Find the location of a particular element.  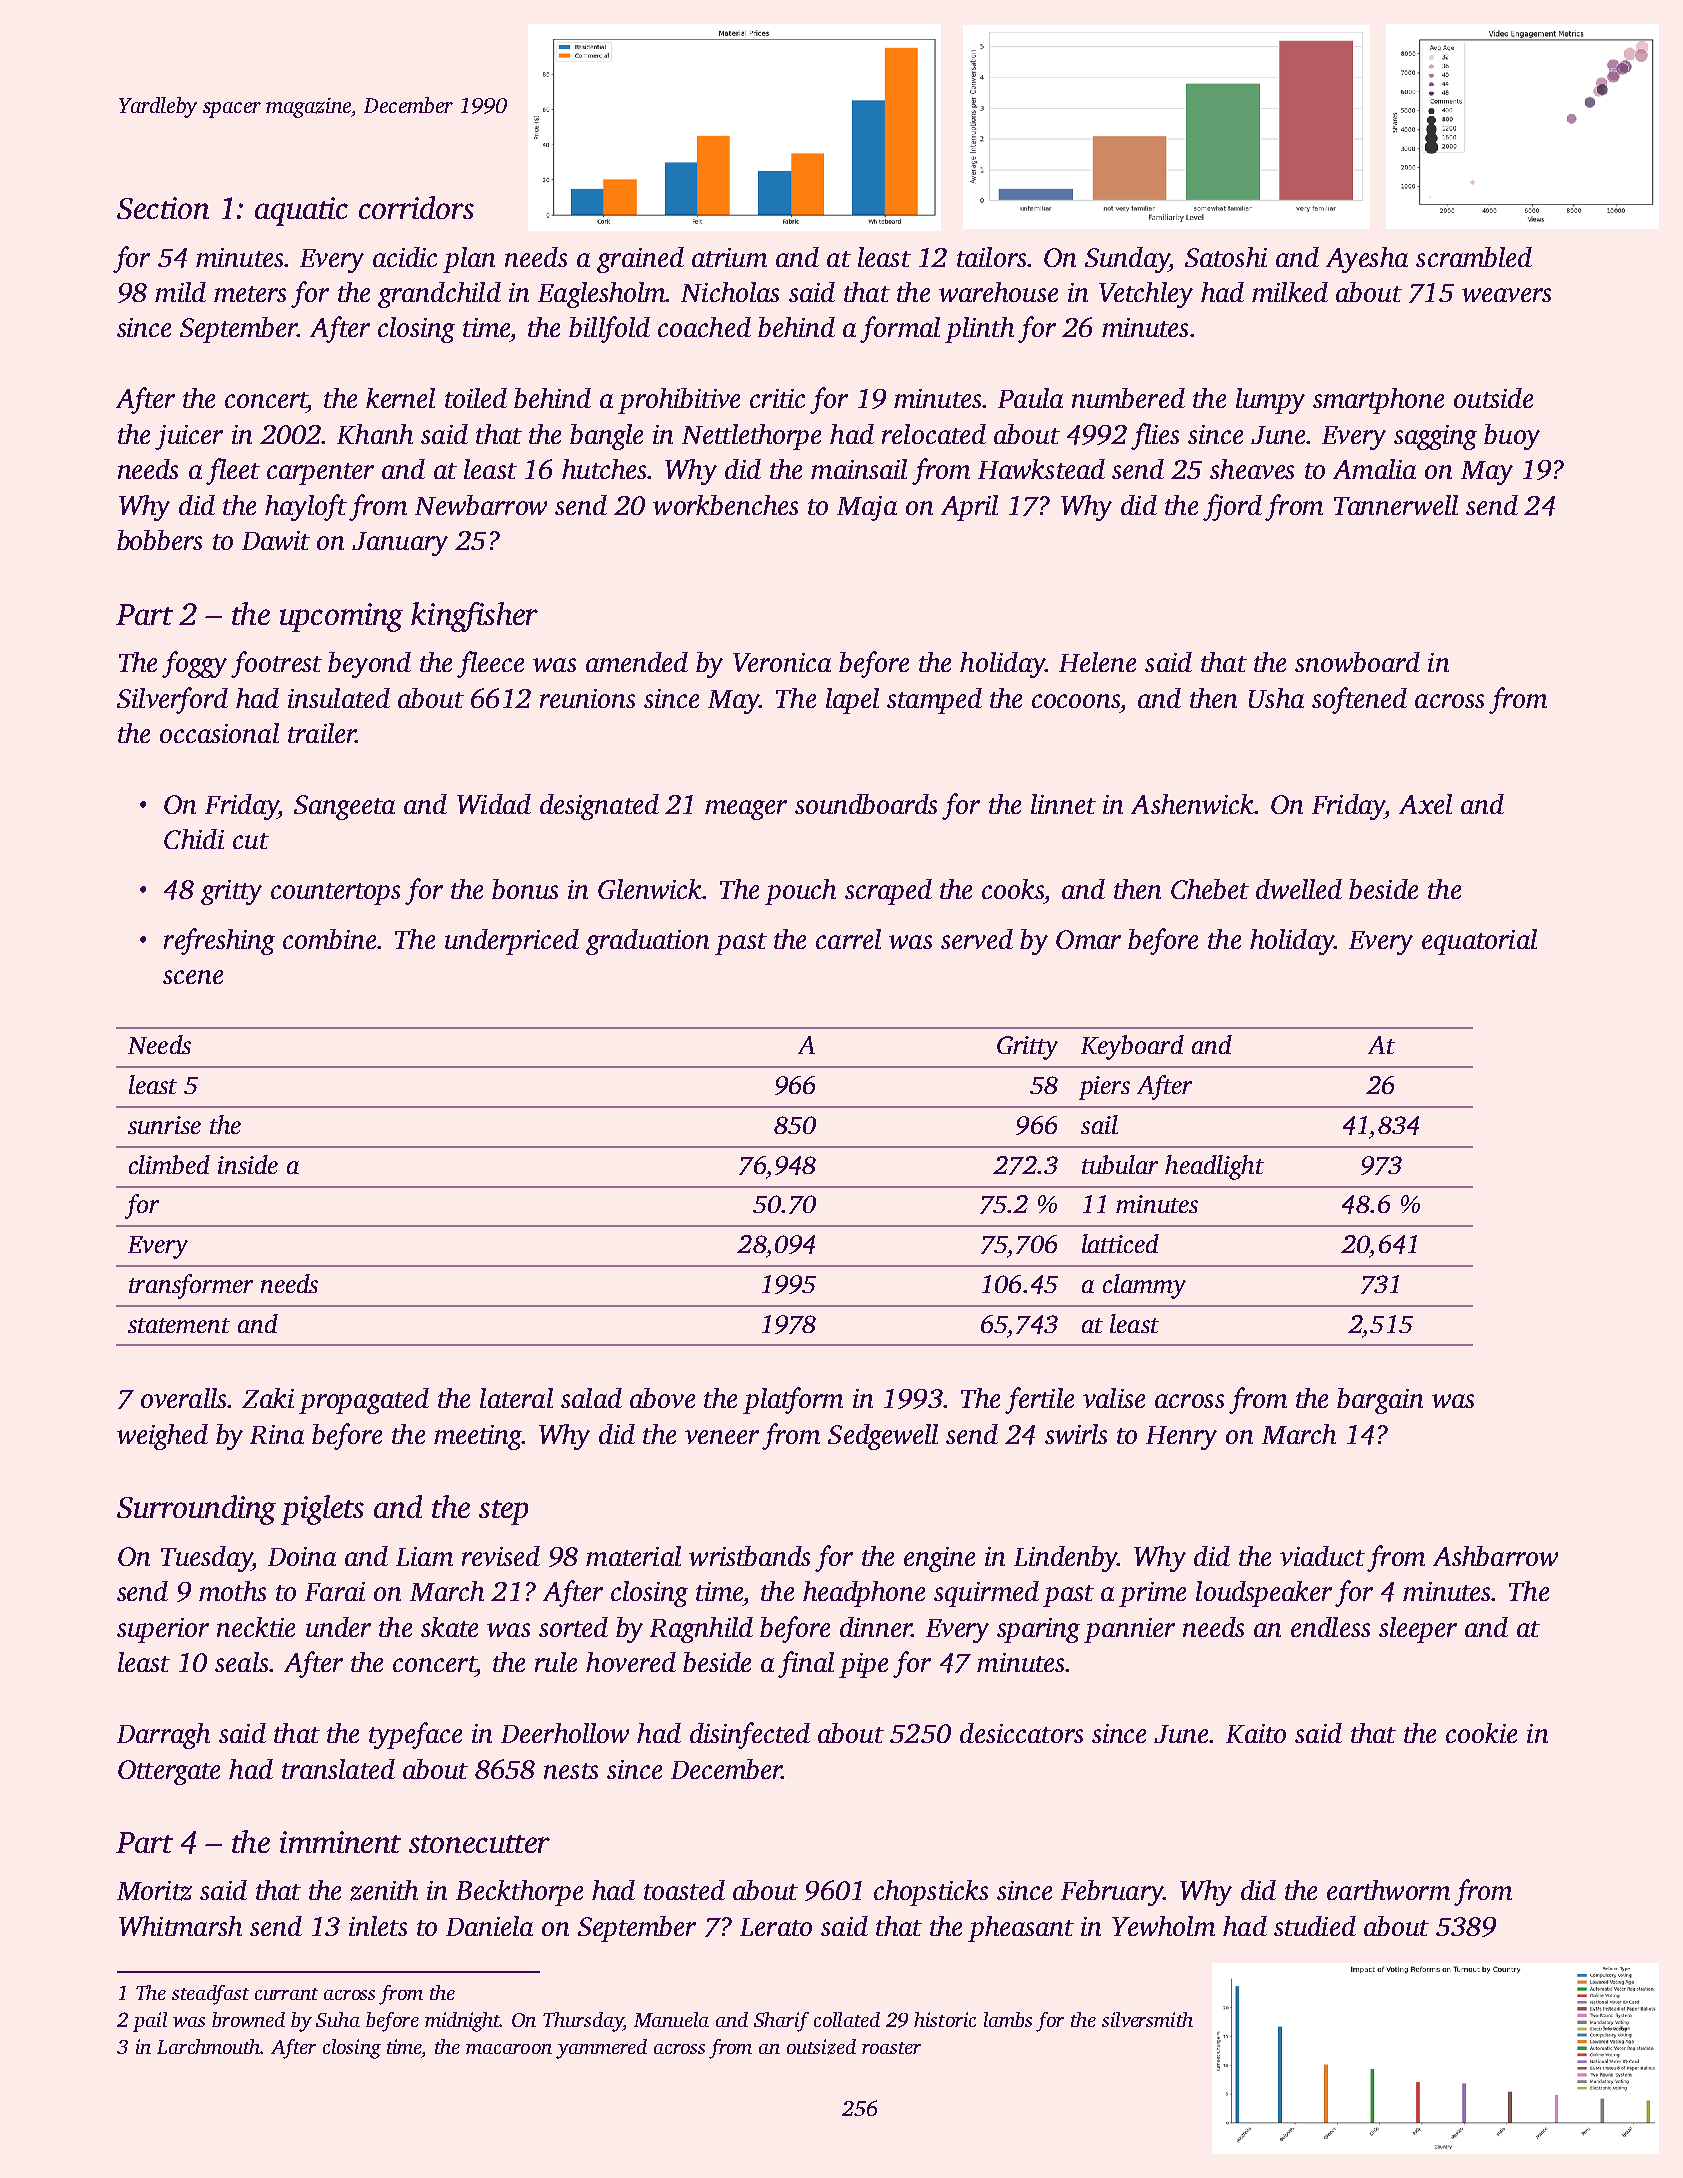

milked is located at coordinates (1290, 292).
